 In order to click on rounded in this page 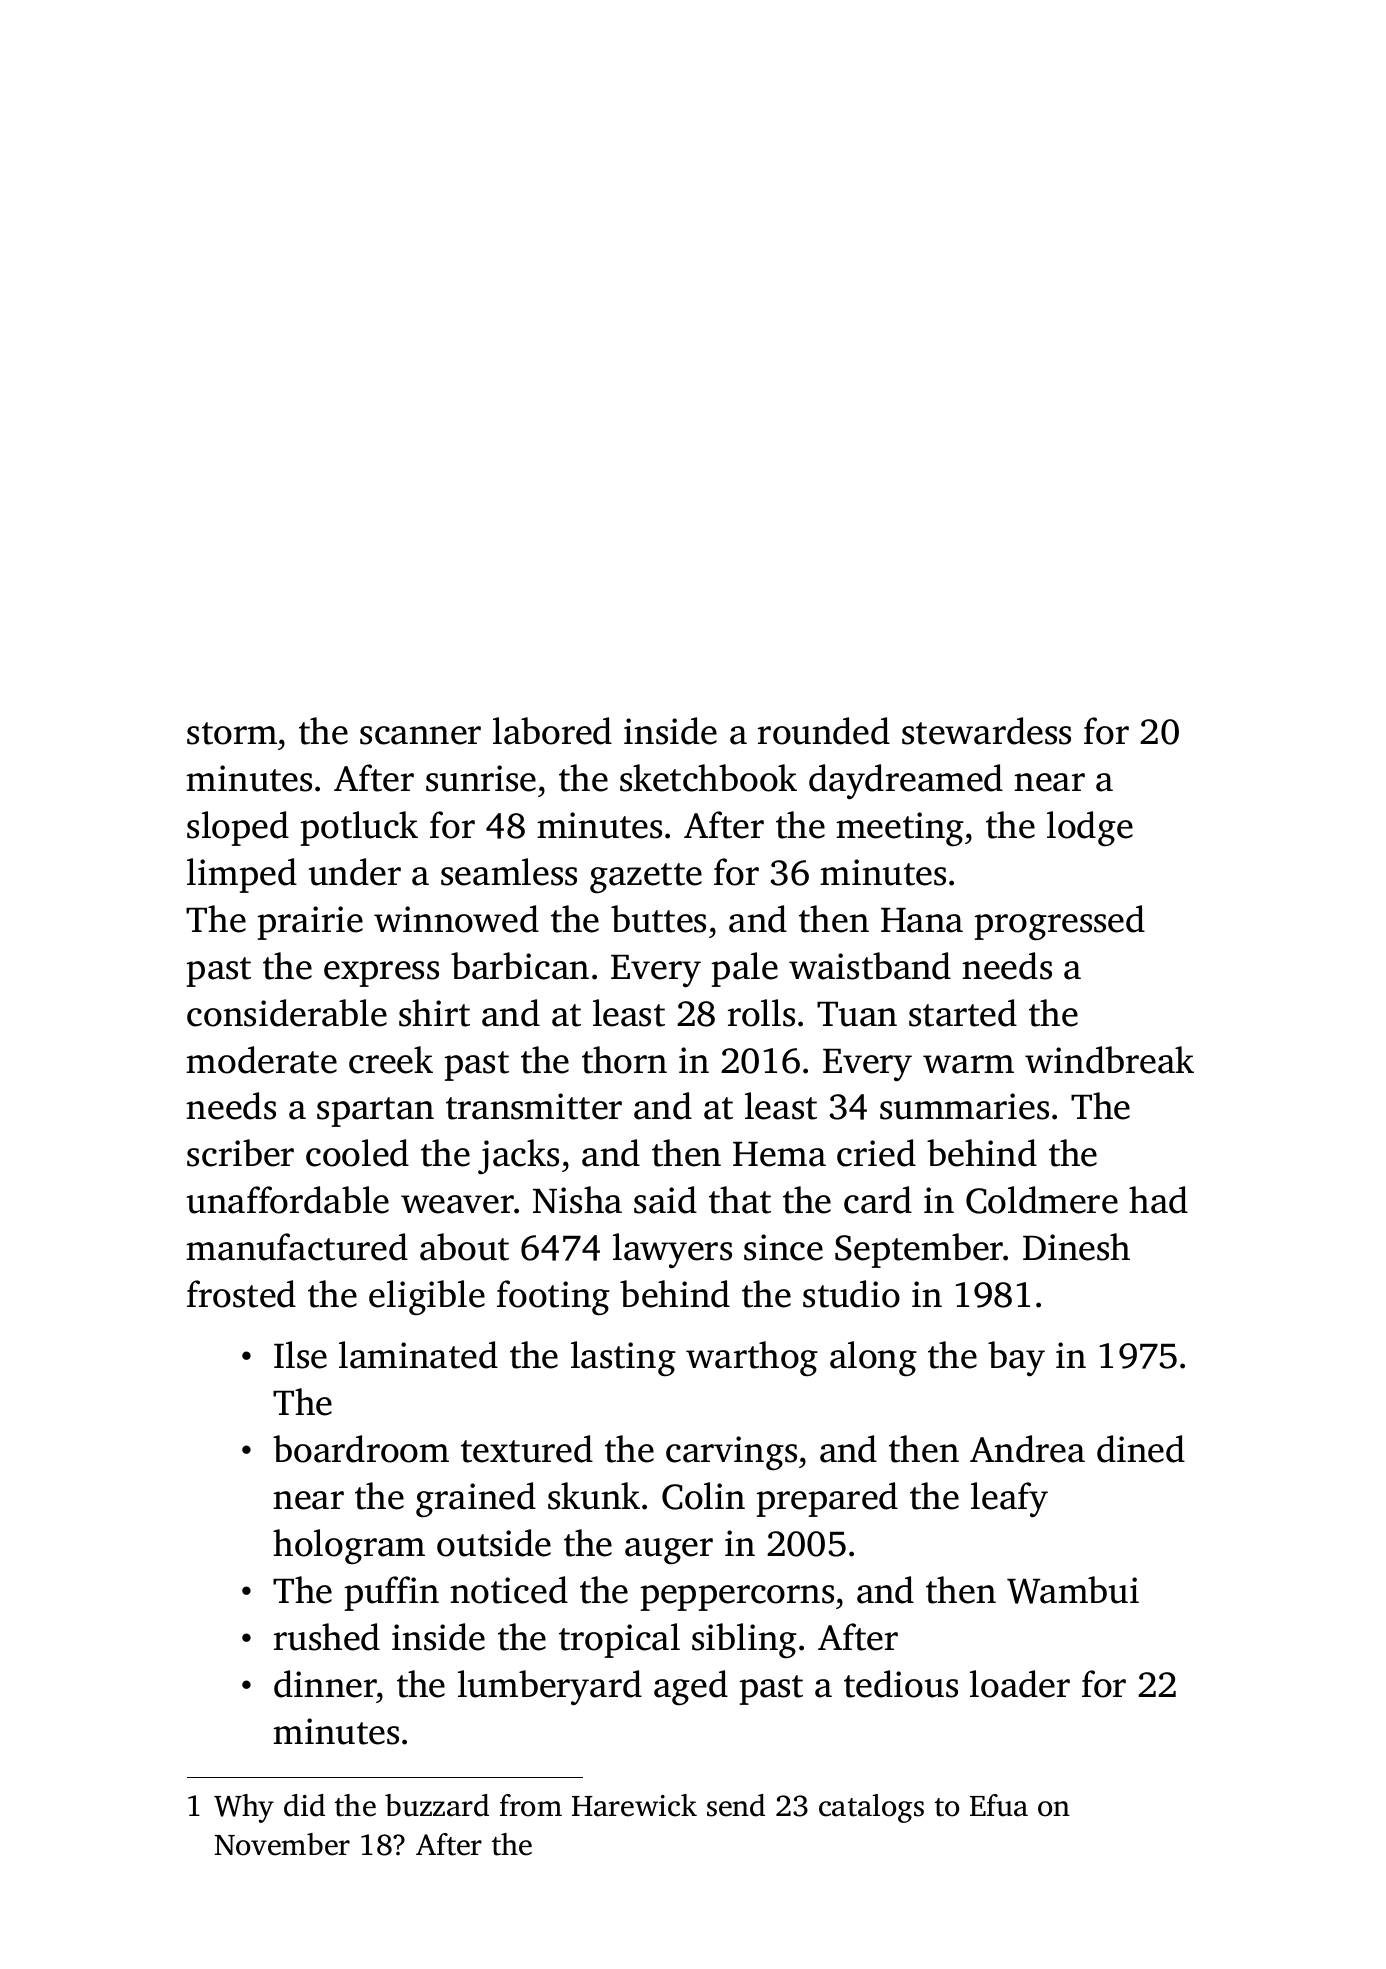, I will do `click(824, 731)`.
